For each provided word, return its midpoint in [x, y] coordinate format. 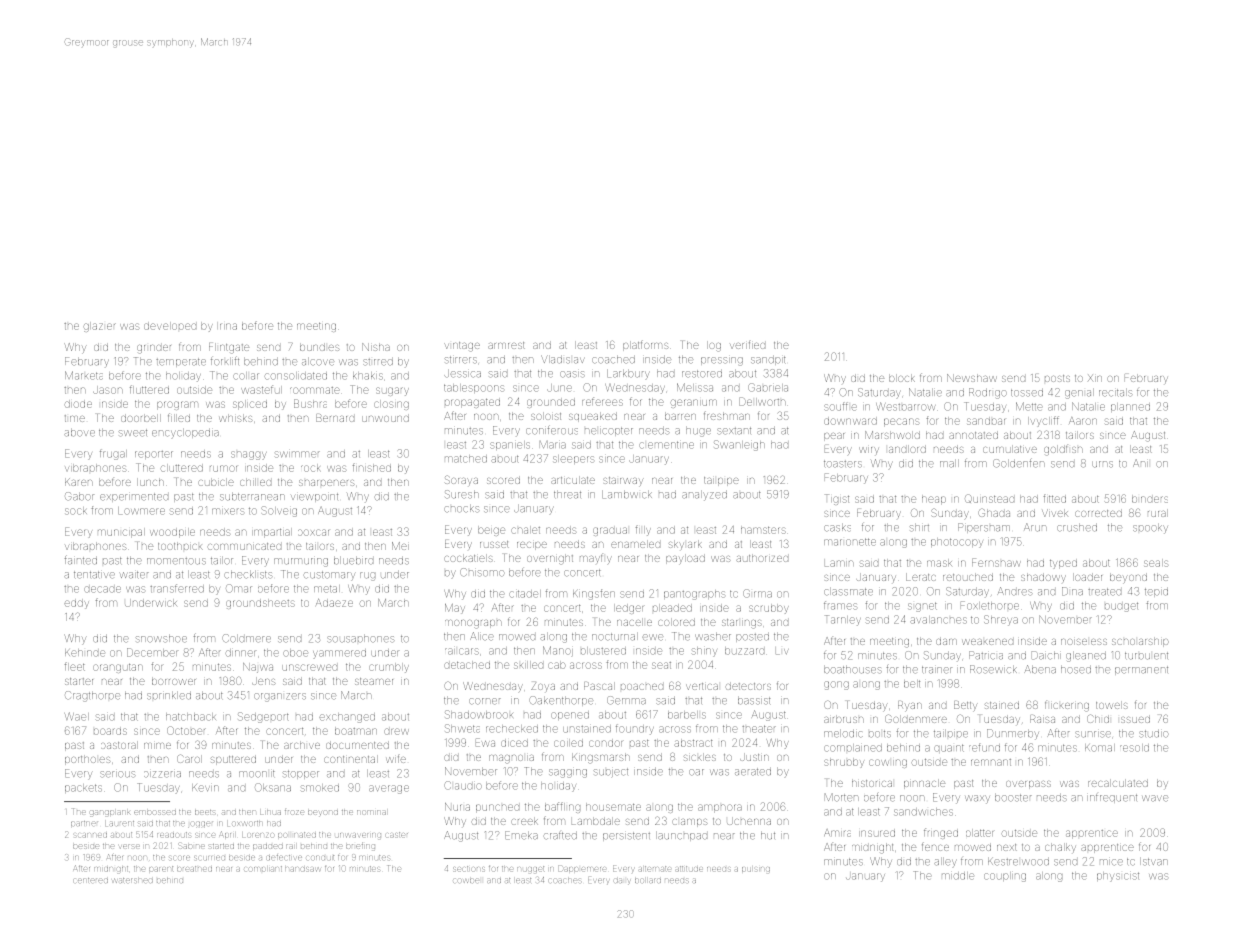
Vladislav [562, 359]
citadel [525, 594]
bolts [880, 734]
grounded [551, 403]
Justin [754, 757]
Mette [1029, 406]
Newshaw [972, 378]
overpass [1028, 785]
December [152, 652]
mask [939, 563]
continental [351, 759]
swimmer [297, 454]
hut [768, 836]
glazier [99, 327]
